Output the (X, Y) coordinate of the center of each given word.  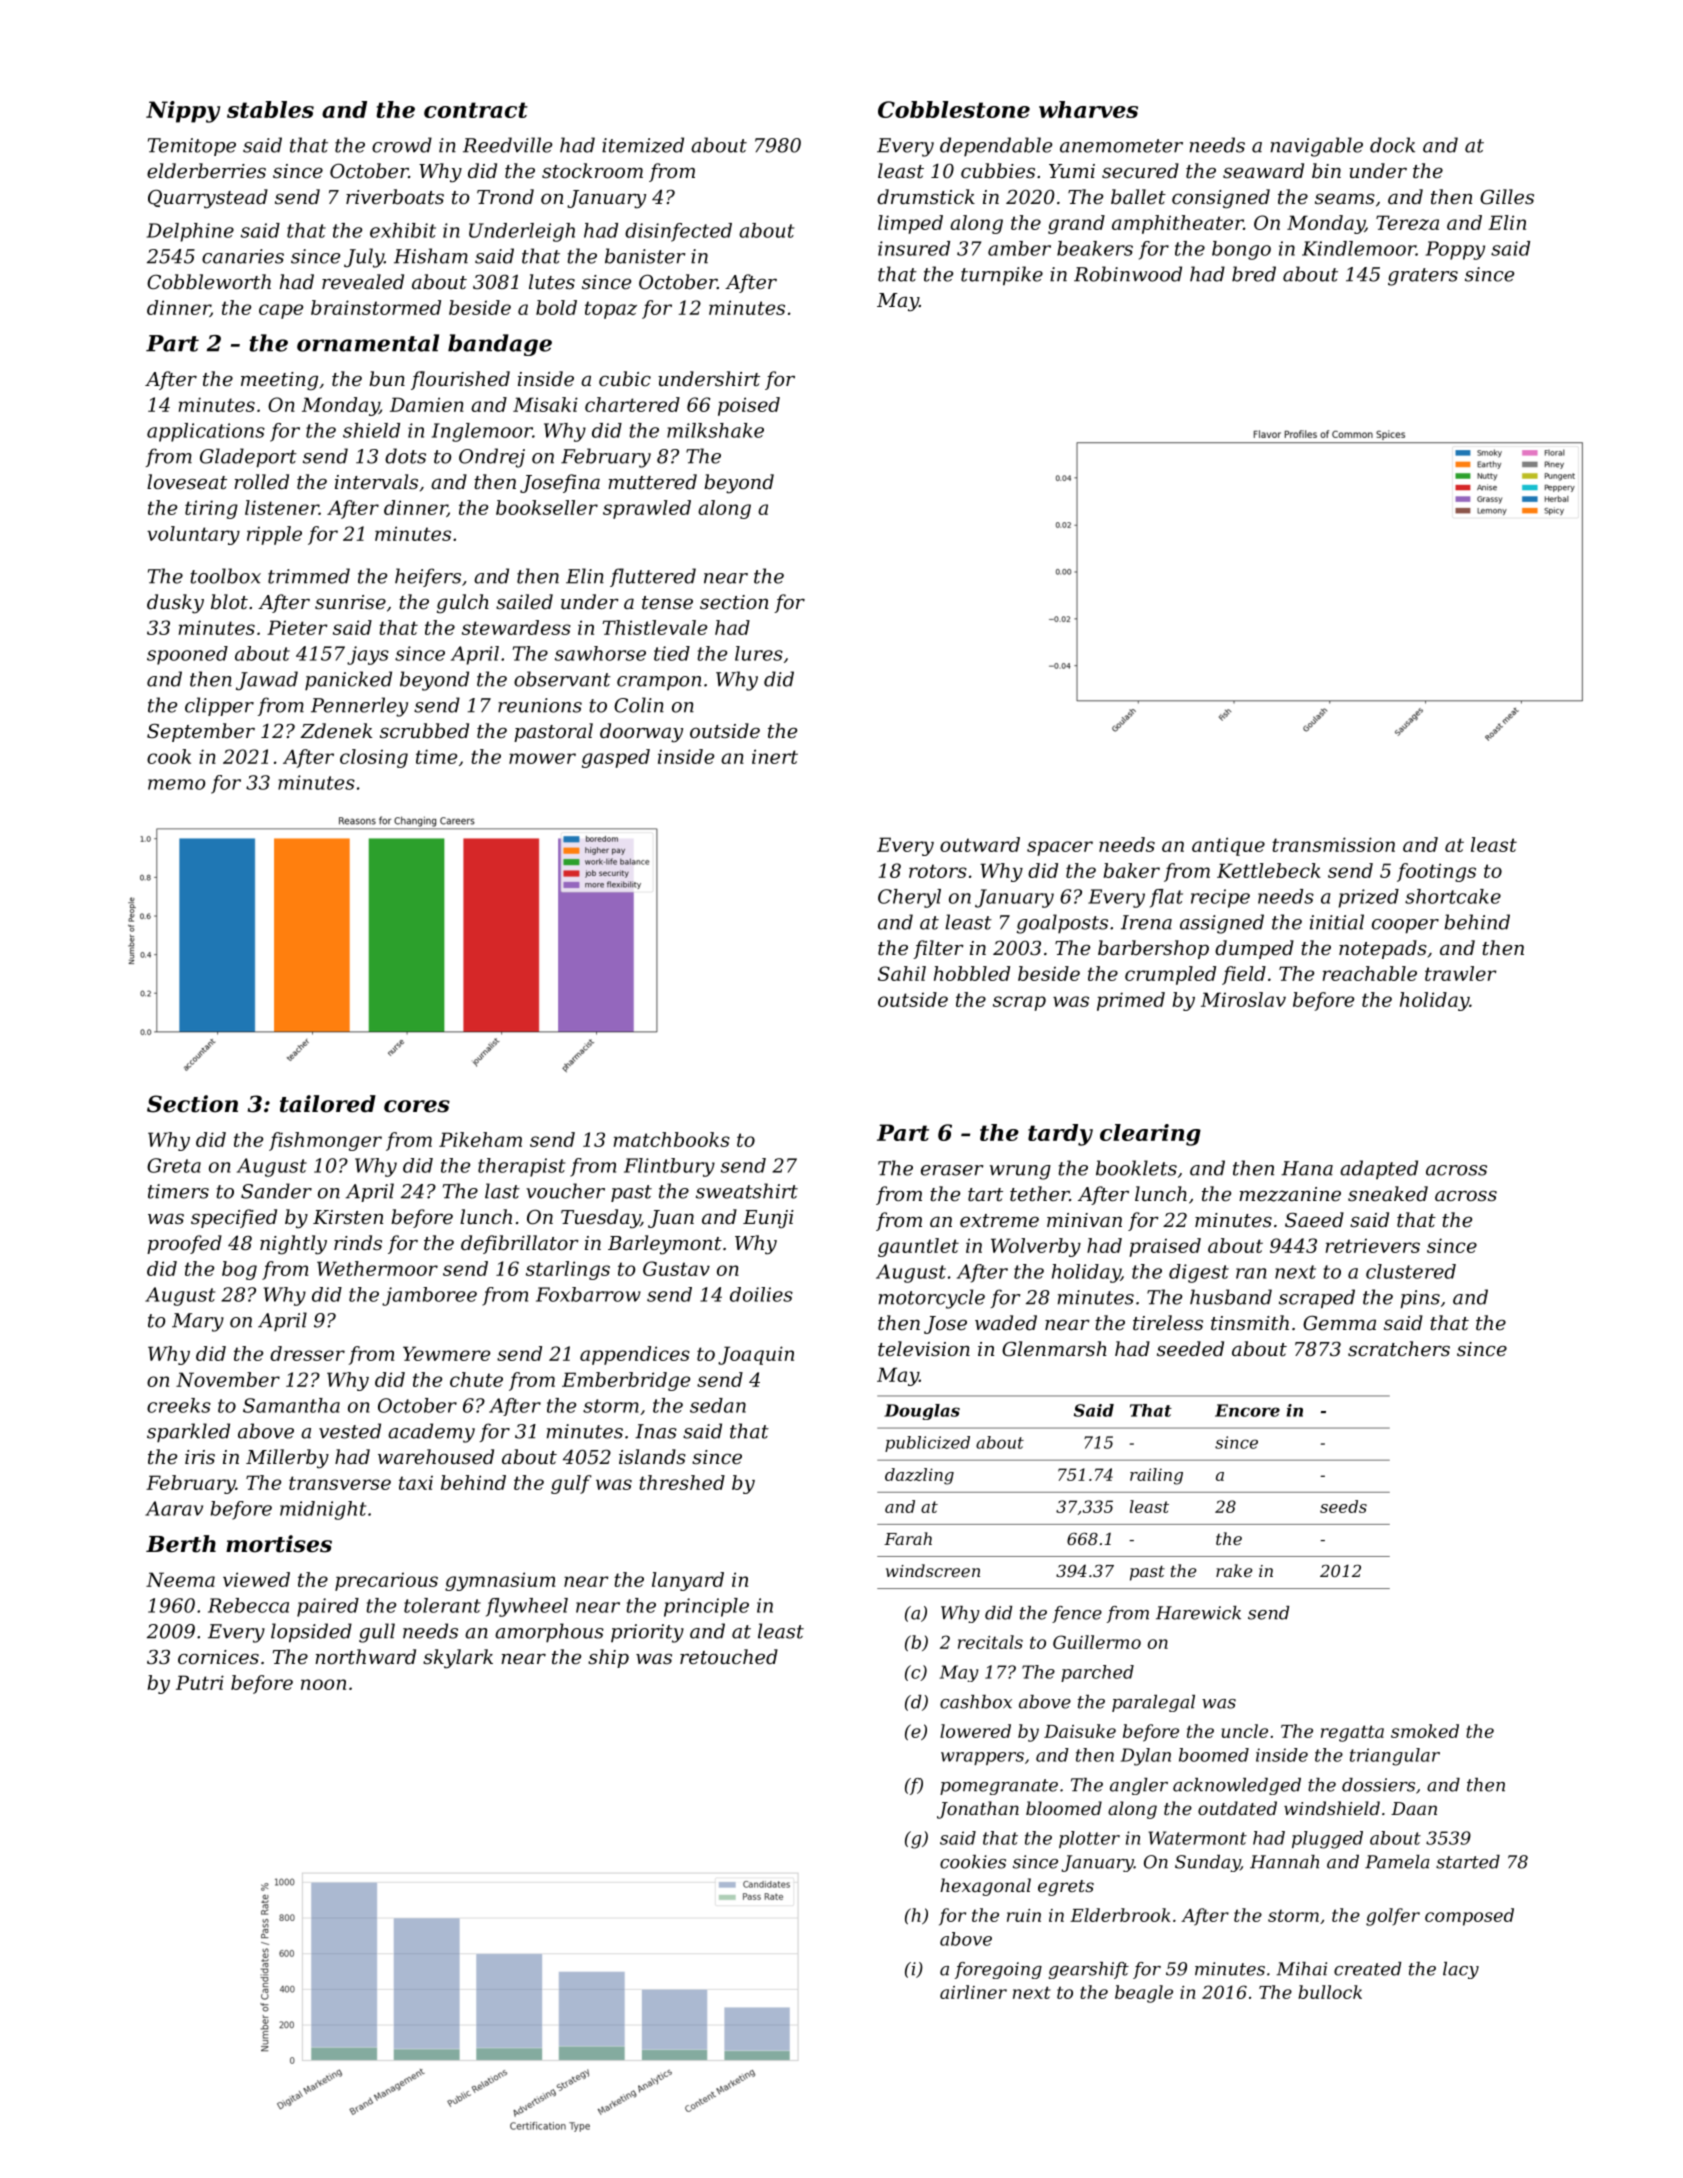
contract (476, 110)
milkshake (715, 430)
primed (1131, 1001)
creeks (179, 1405)
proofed (184, 1244)
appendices (635, 1355)
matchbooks (672, 1139)
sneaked (1388, 1193)
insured (914, 248)
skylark (458, 1659)
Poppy (1455, 250)
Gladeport (248, 458)
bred (1254, 274)
